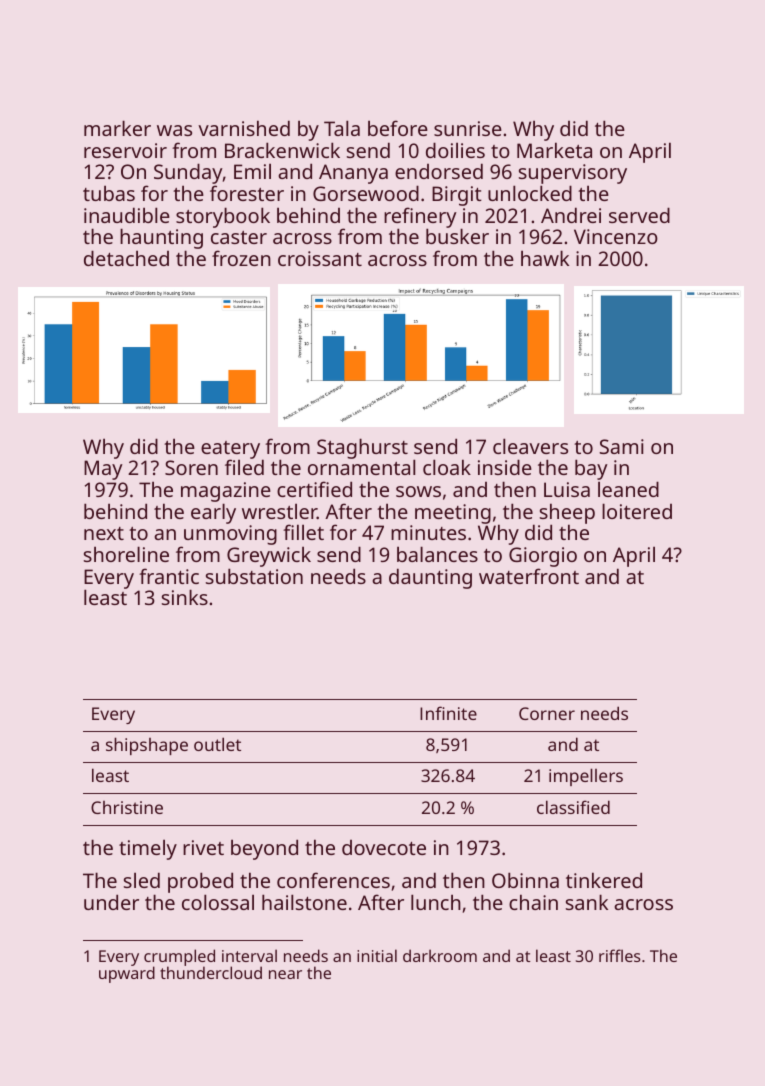  Describe the element at coordinates (126, 554) in the page. I see `shoreline` at that location.
